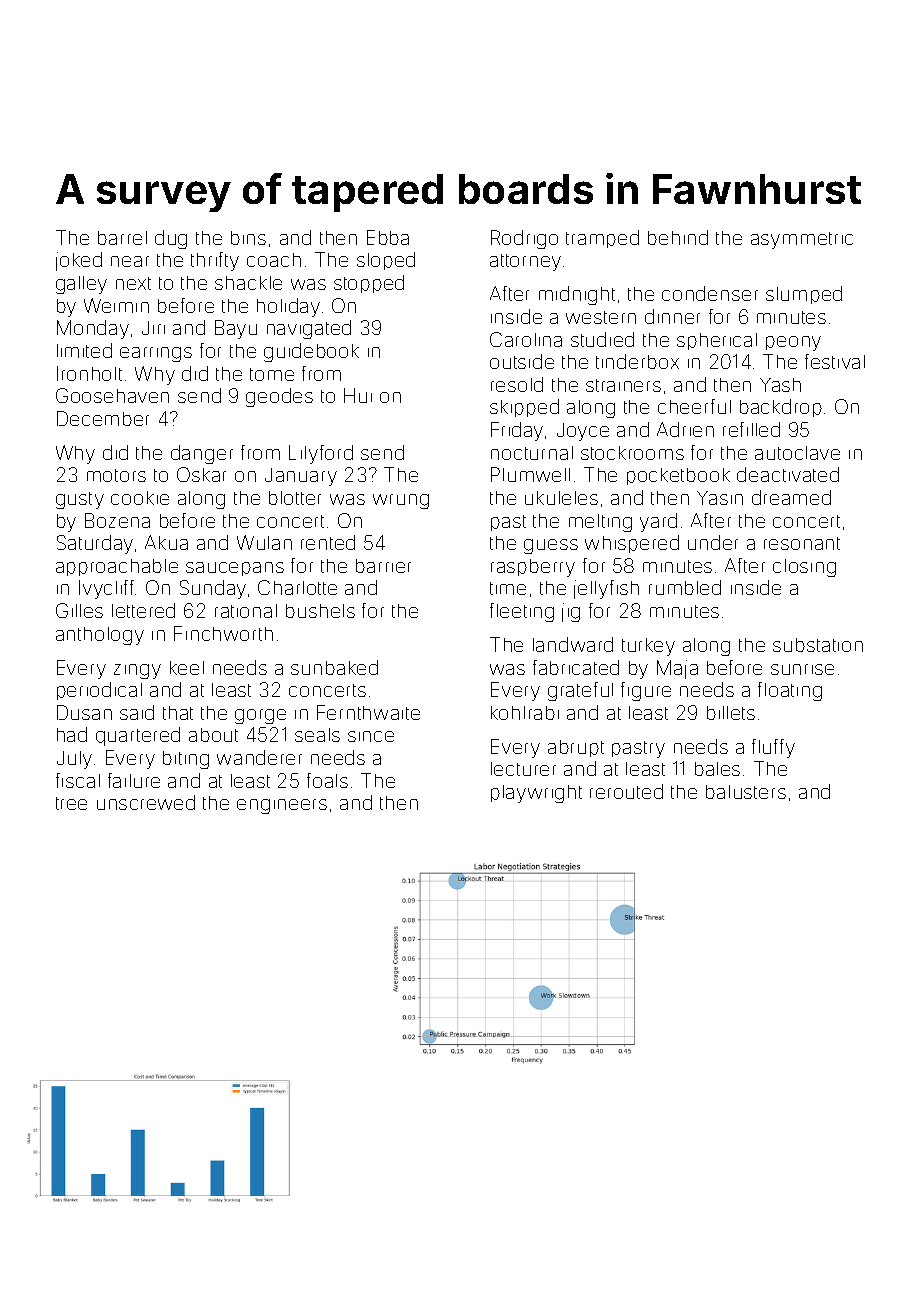 This page has width=924, height=1311. I want to click on tramped, so click(602, 239).
